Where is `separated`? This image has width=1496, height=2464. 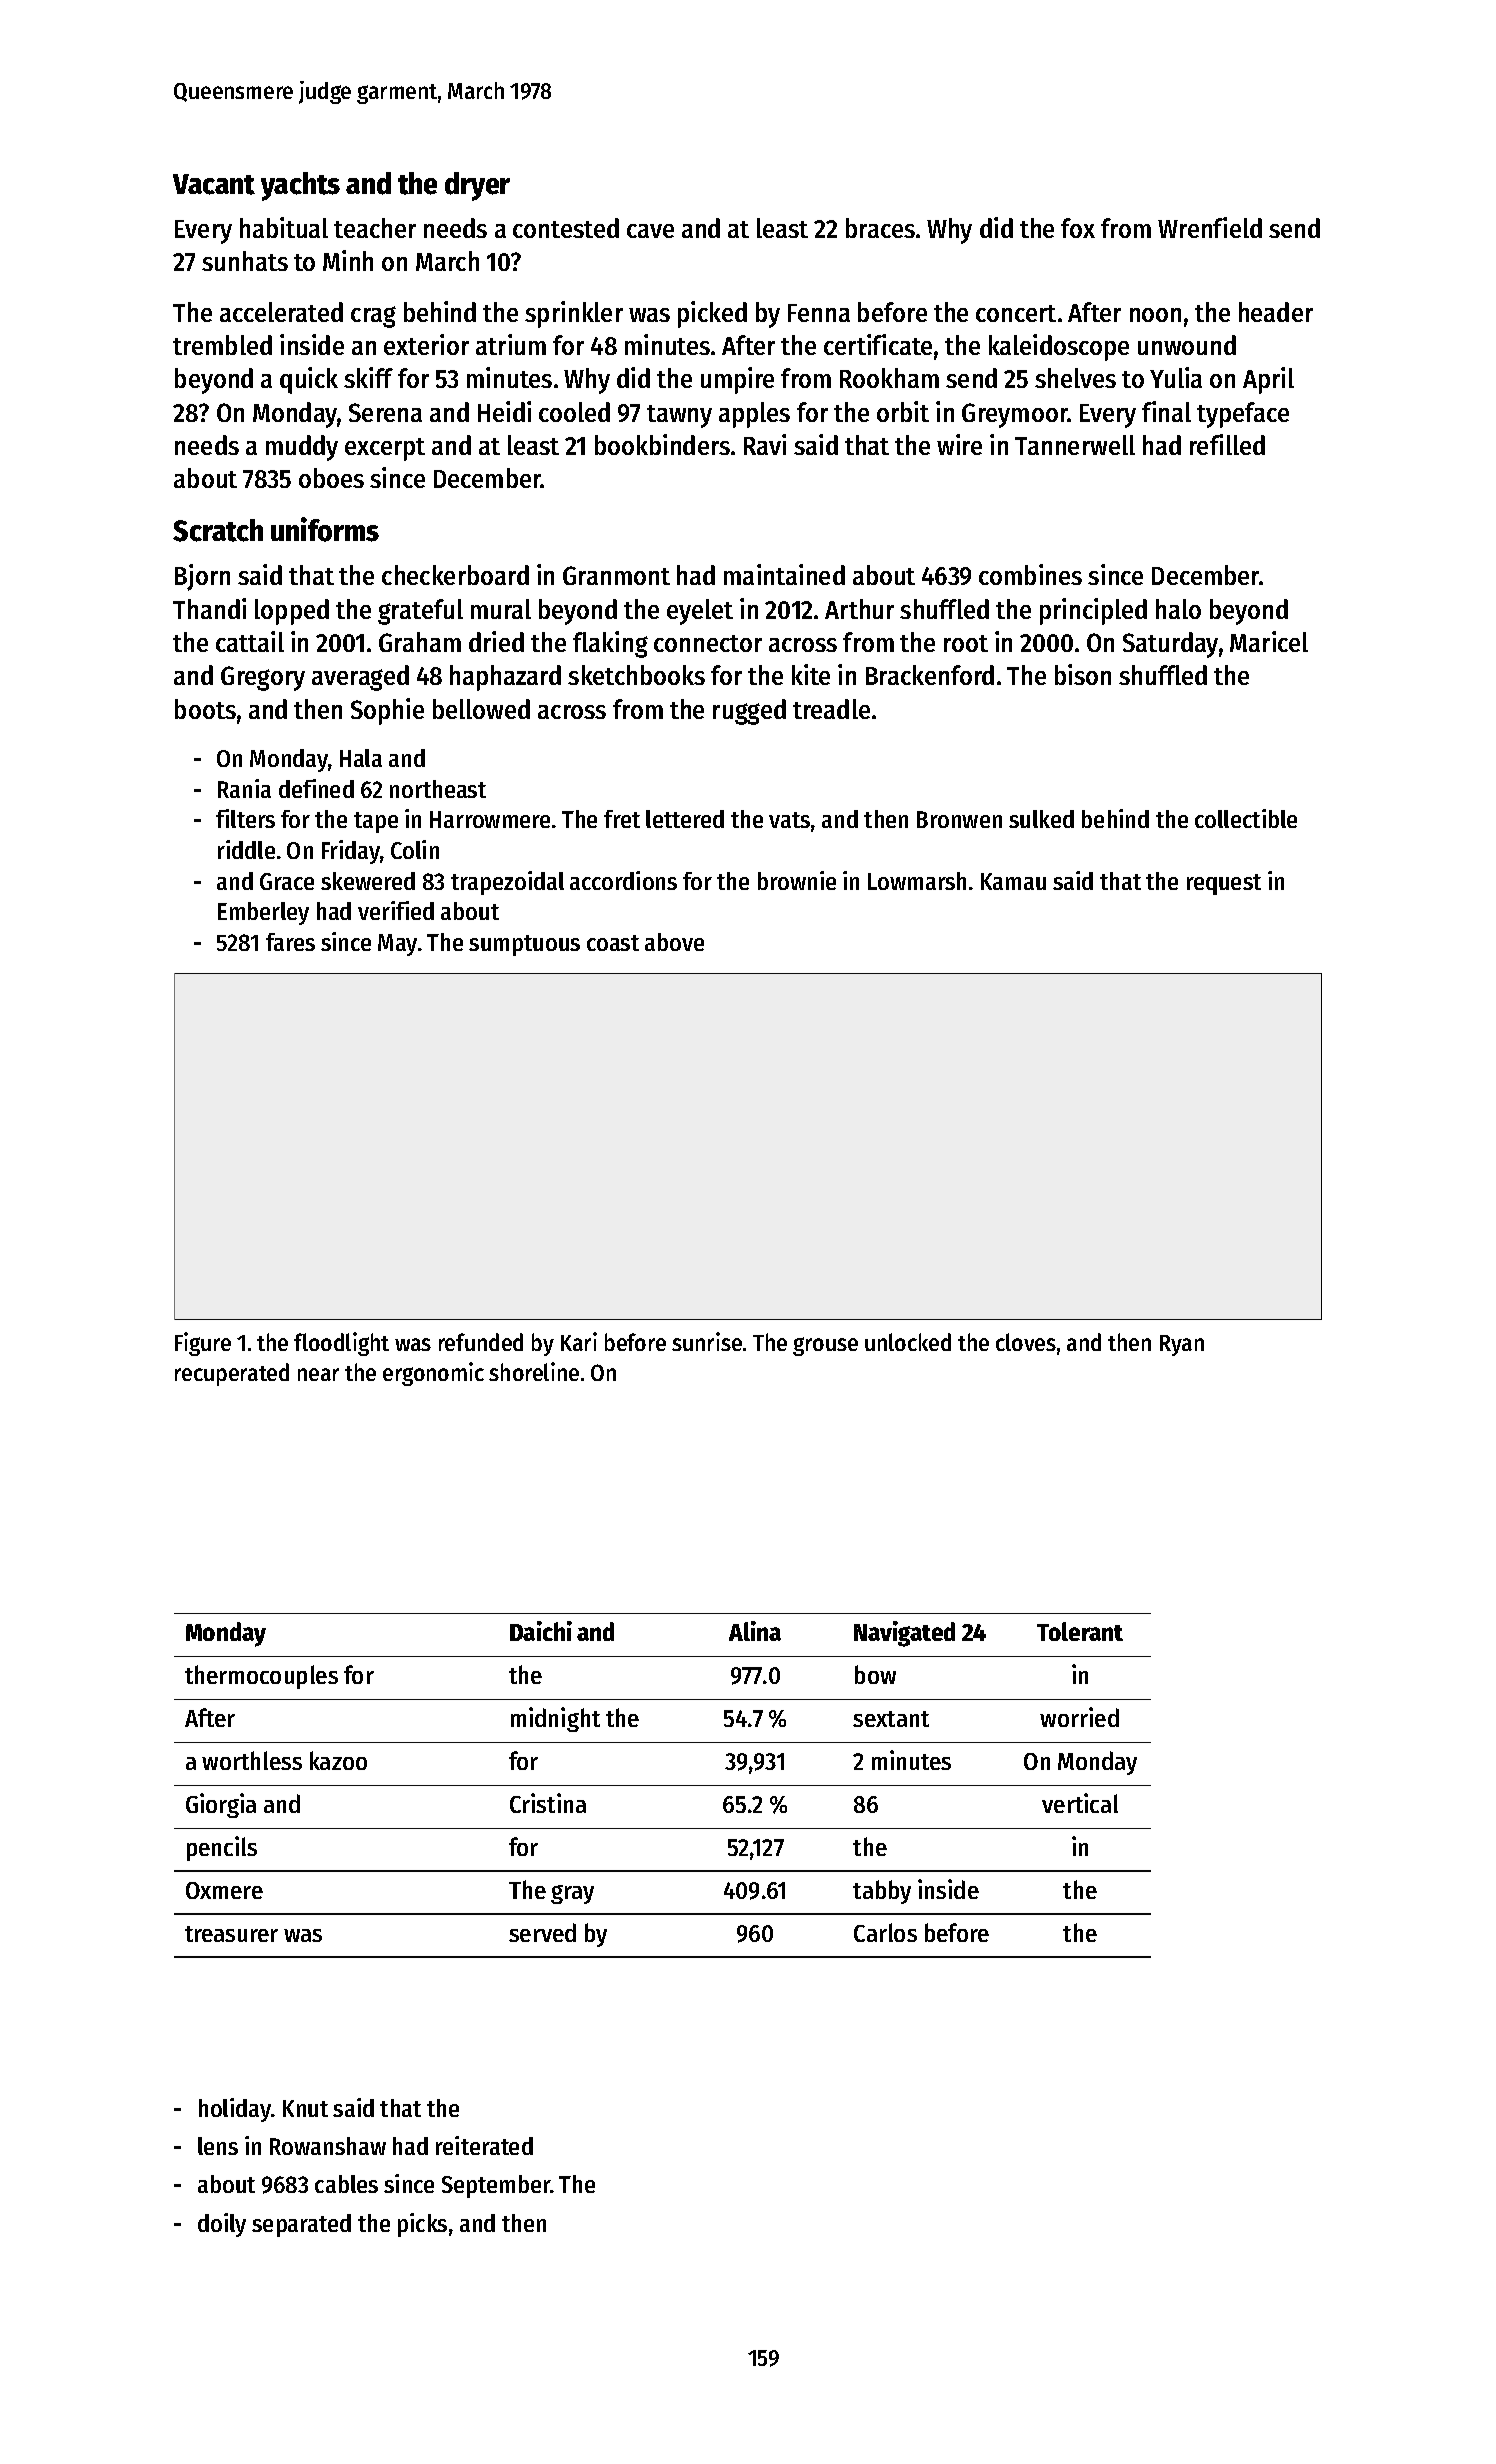 separated is located at coordinates (301, 2225).
